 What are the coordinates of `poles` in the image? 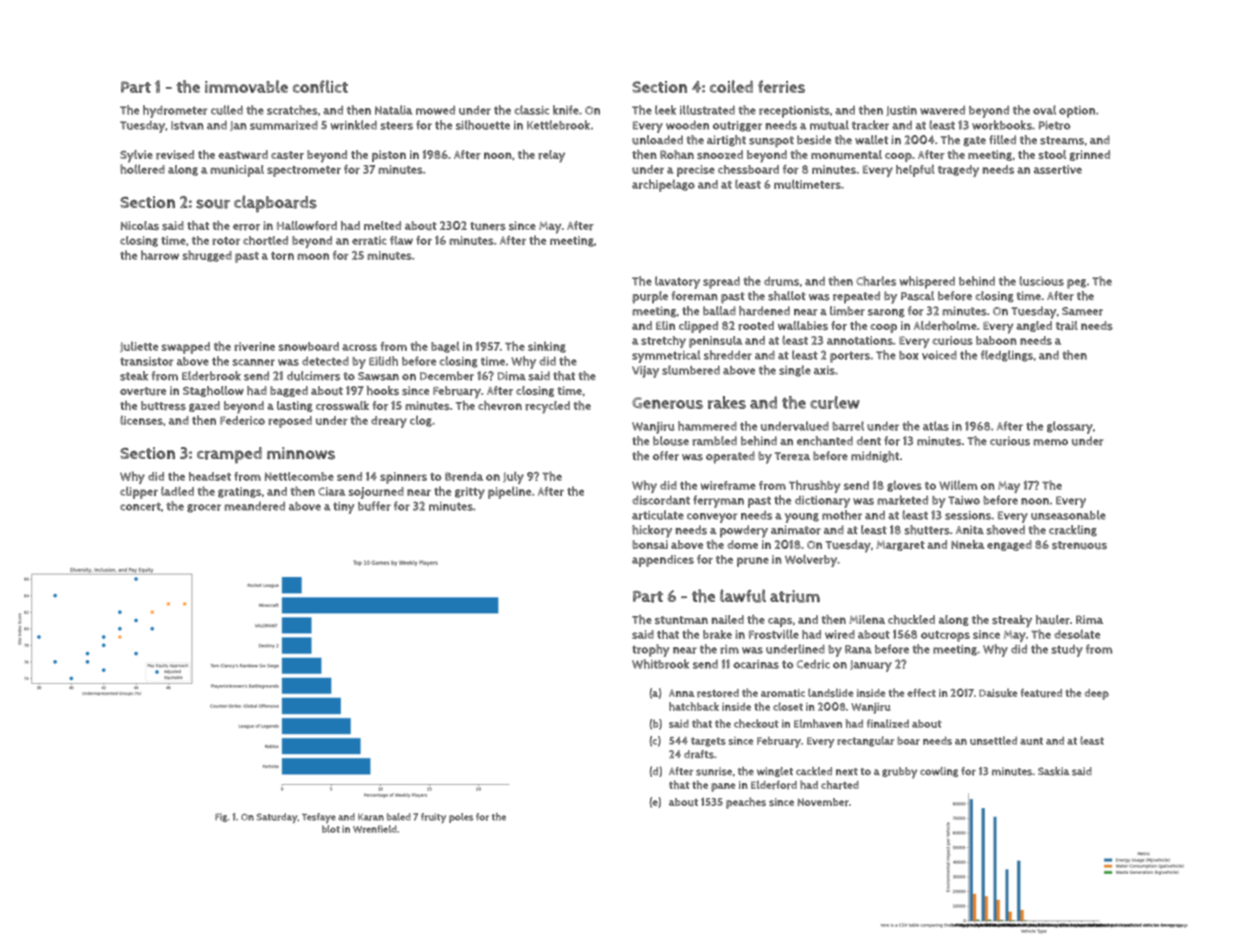 It's located at (461, 818).
